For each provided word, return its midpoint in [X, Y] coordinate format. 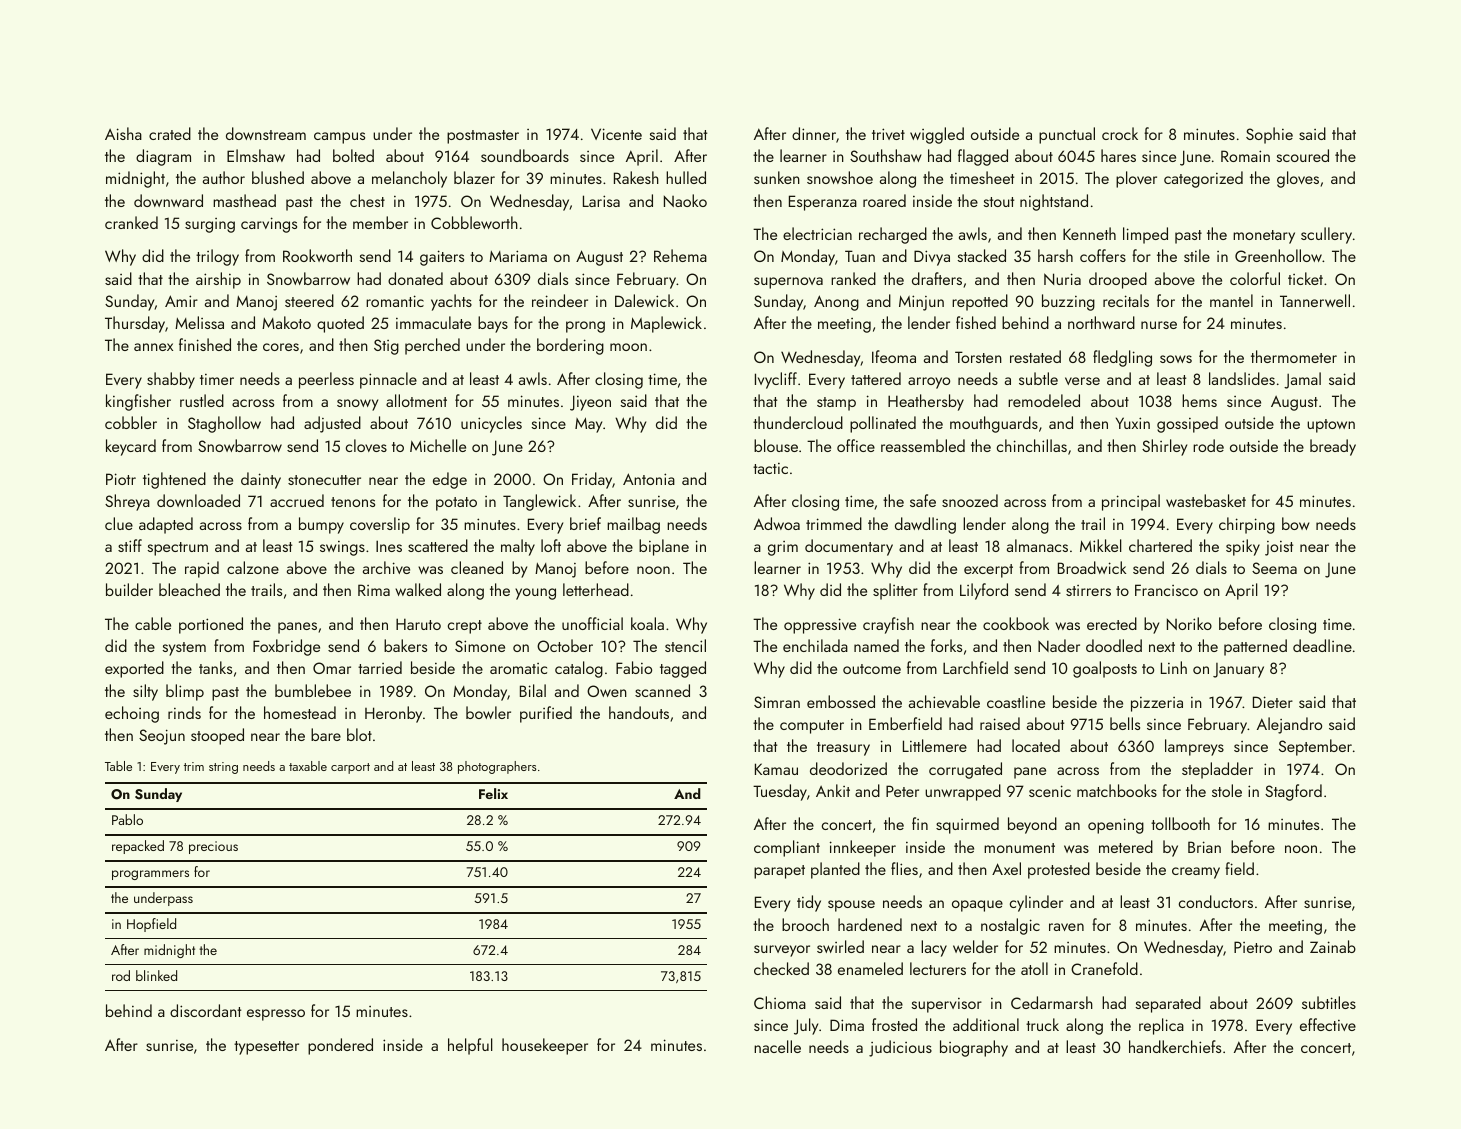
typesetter [266, 1048]
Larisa [601, 201]
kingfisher [138, 402]
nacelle [777, 1046]
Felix [493, 793]
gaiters [442, 258]
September [1315, 747]
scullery [1326, 235]
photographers [497, 767]
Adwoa [777, 523]
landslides [1242, 378]
